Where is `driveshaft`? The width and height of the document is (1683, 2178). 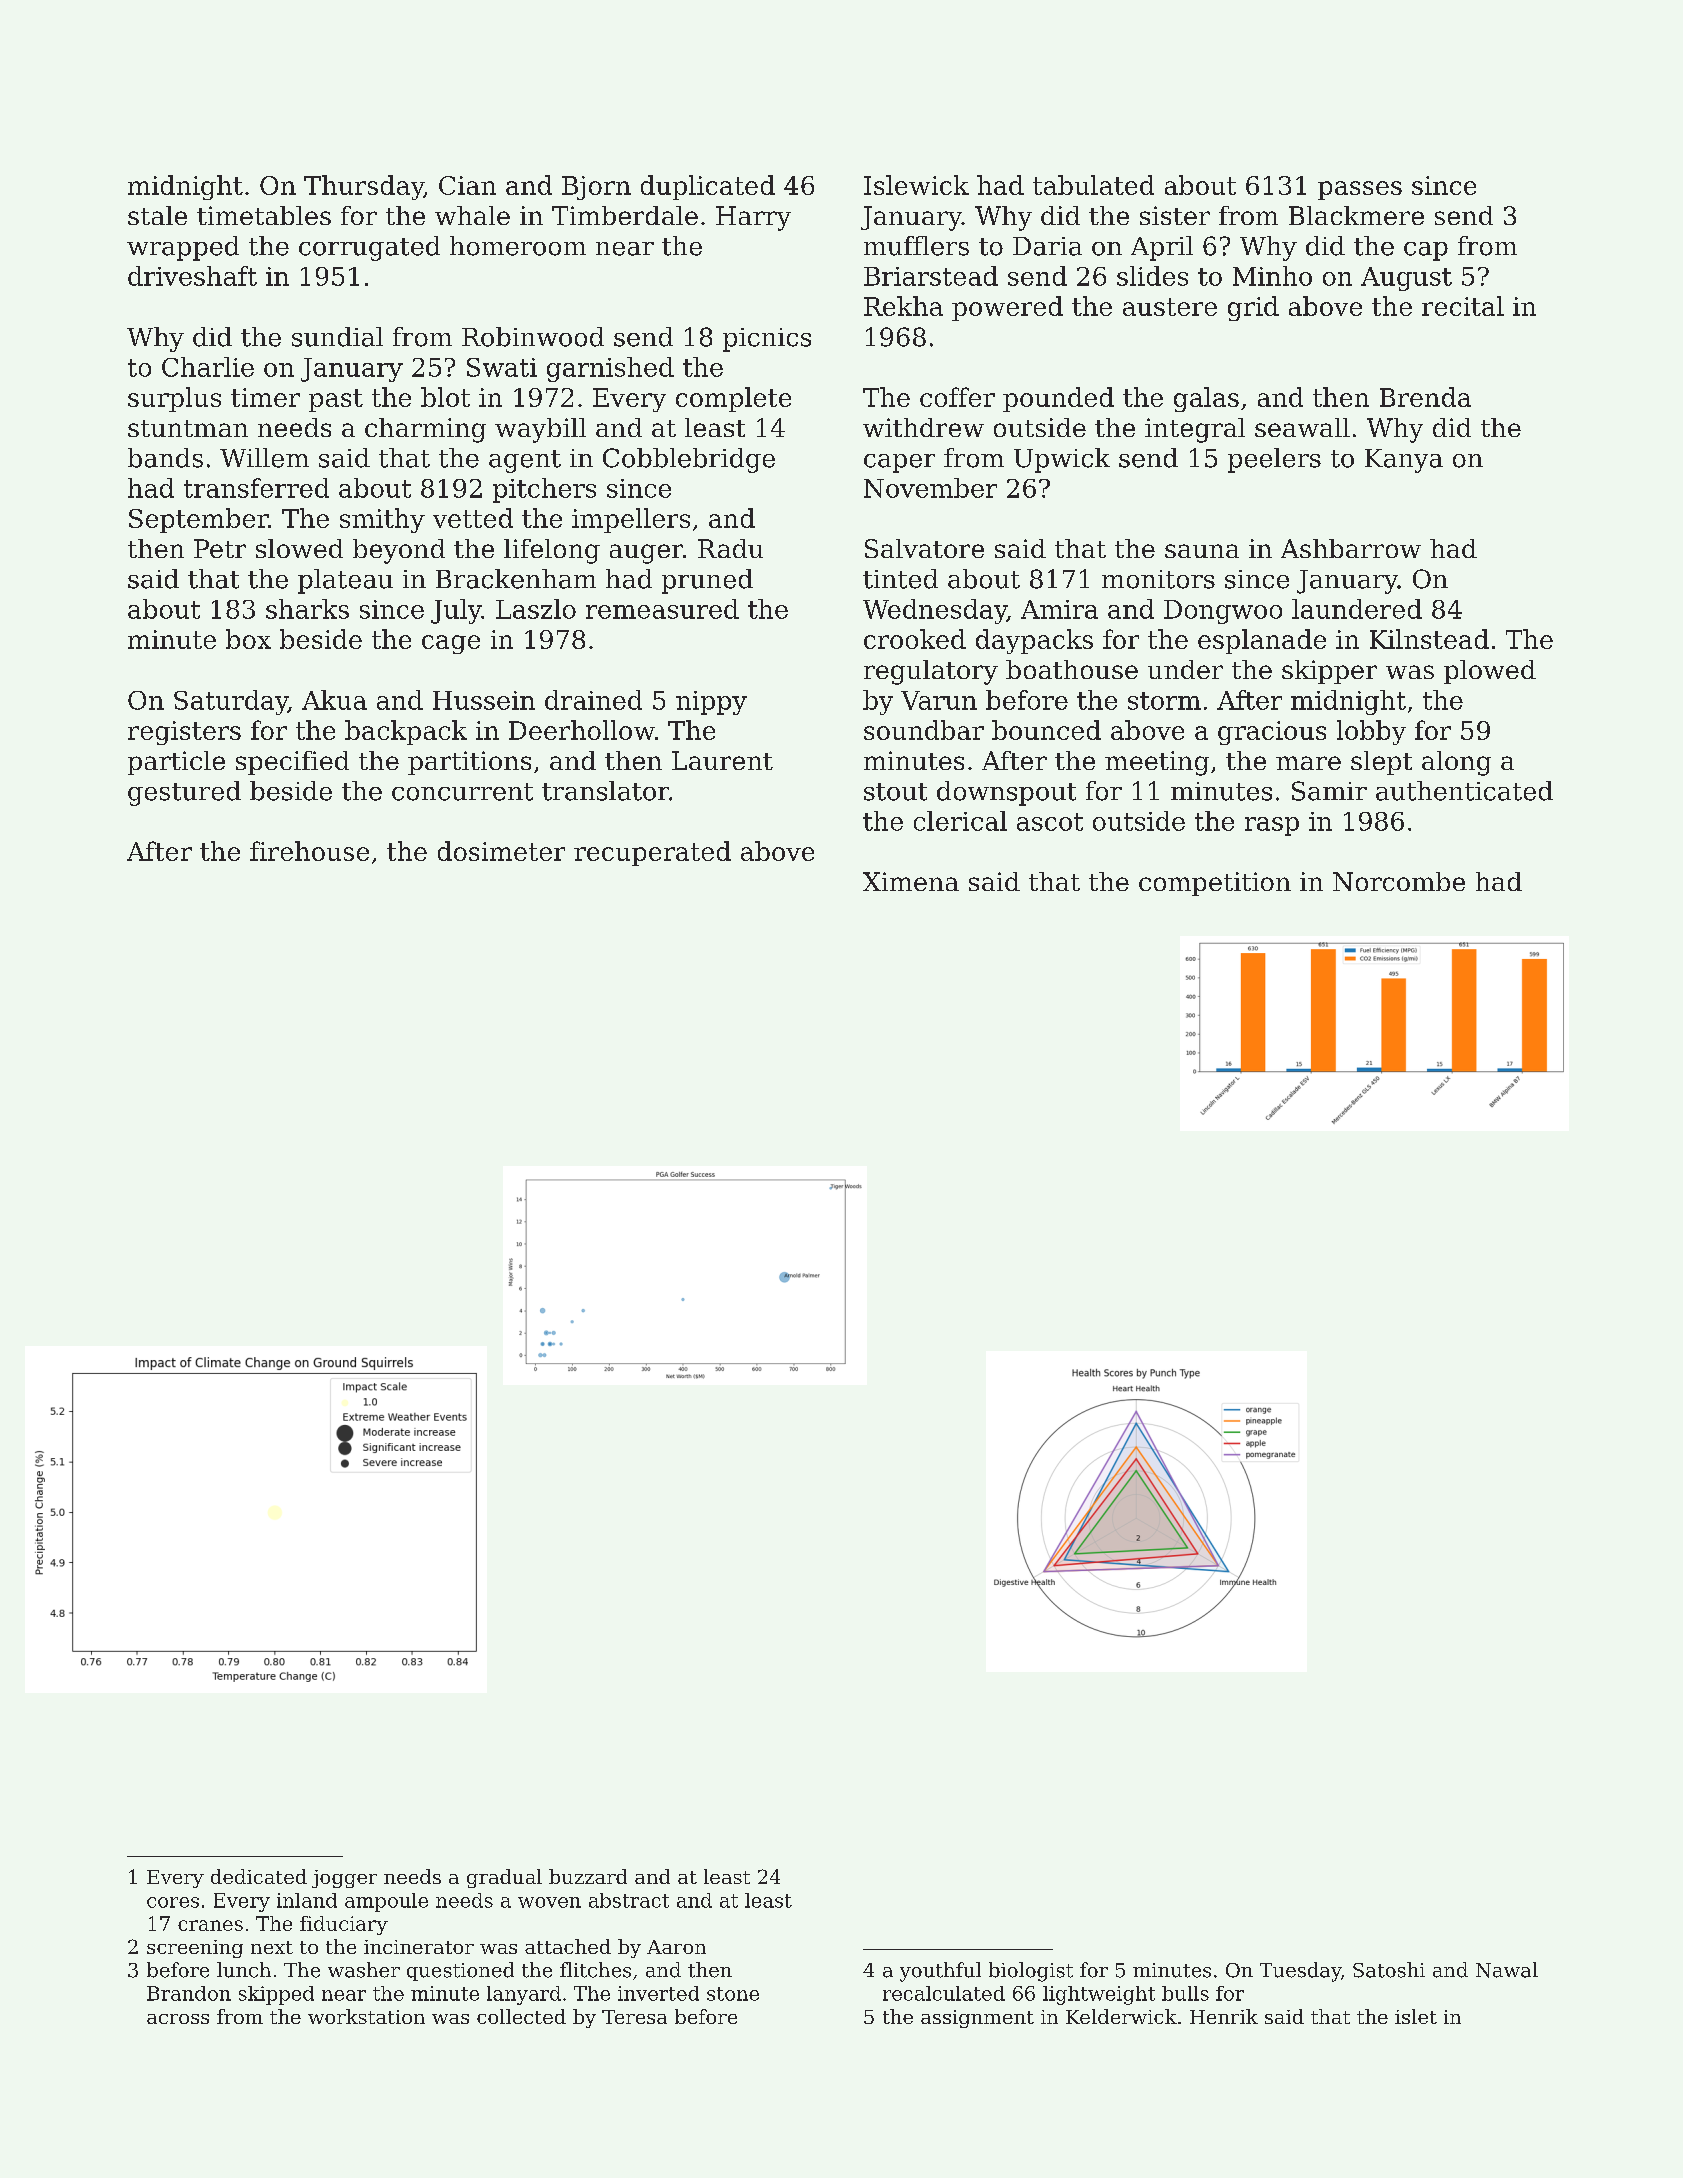 driveshaft is located at coordinates (192, 276).
